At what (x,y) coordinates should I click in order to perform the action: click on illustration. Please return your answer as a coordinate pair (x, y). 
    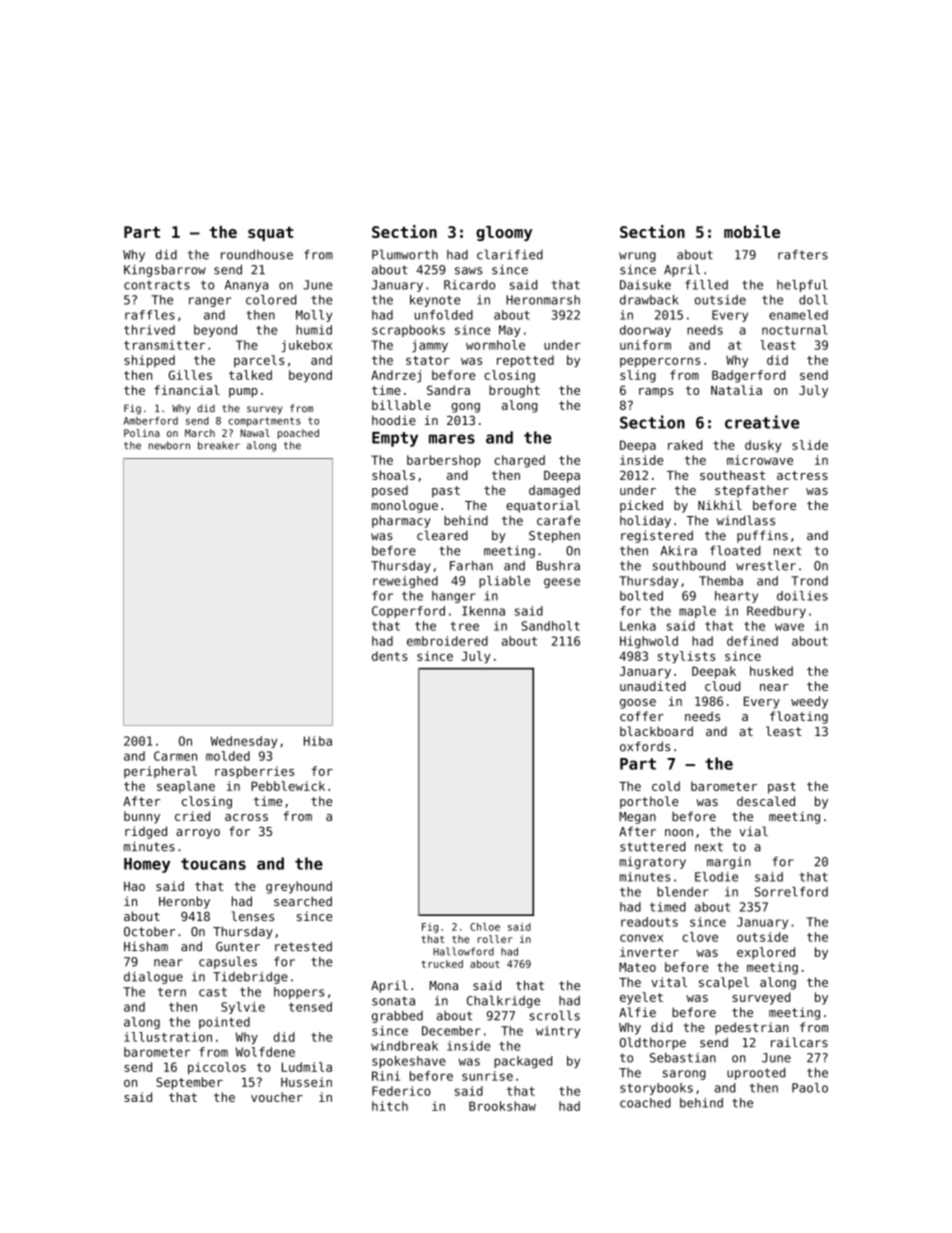
    Looking at the image, I should click on (168, 1037).
